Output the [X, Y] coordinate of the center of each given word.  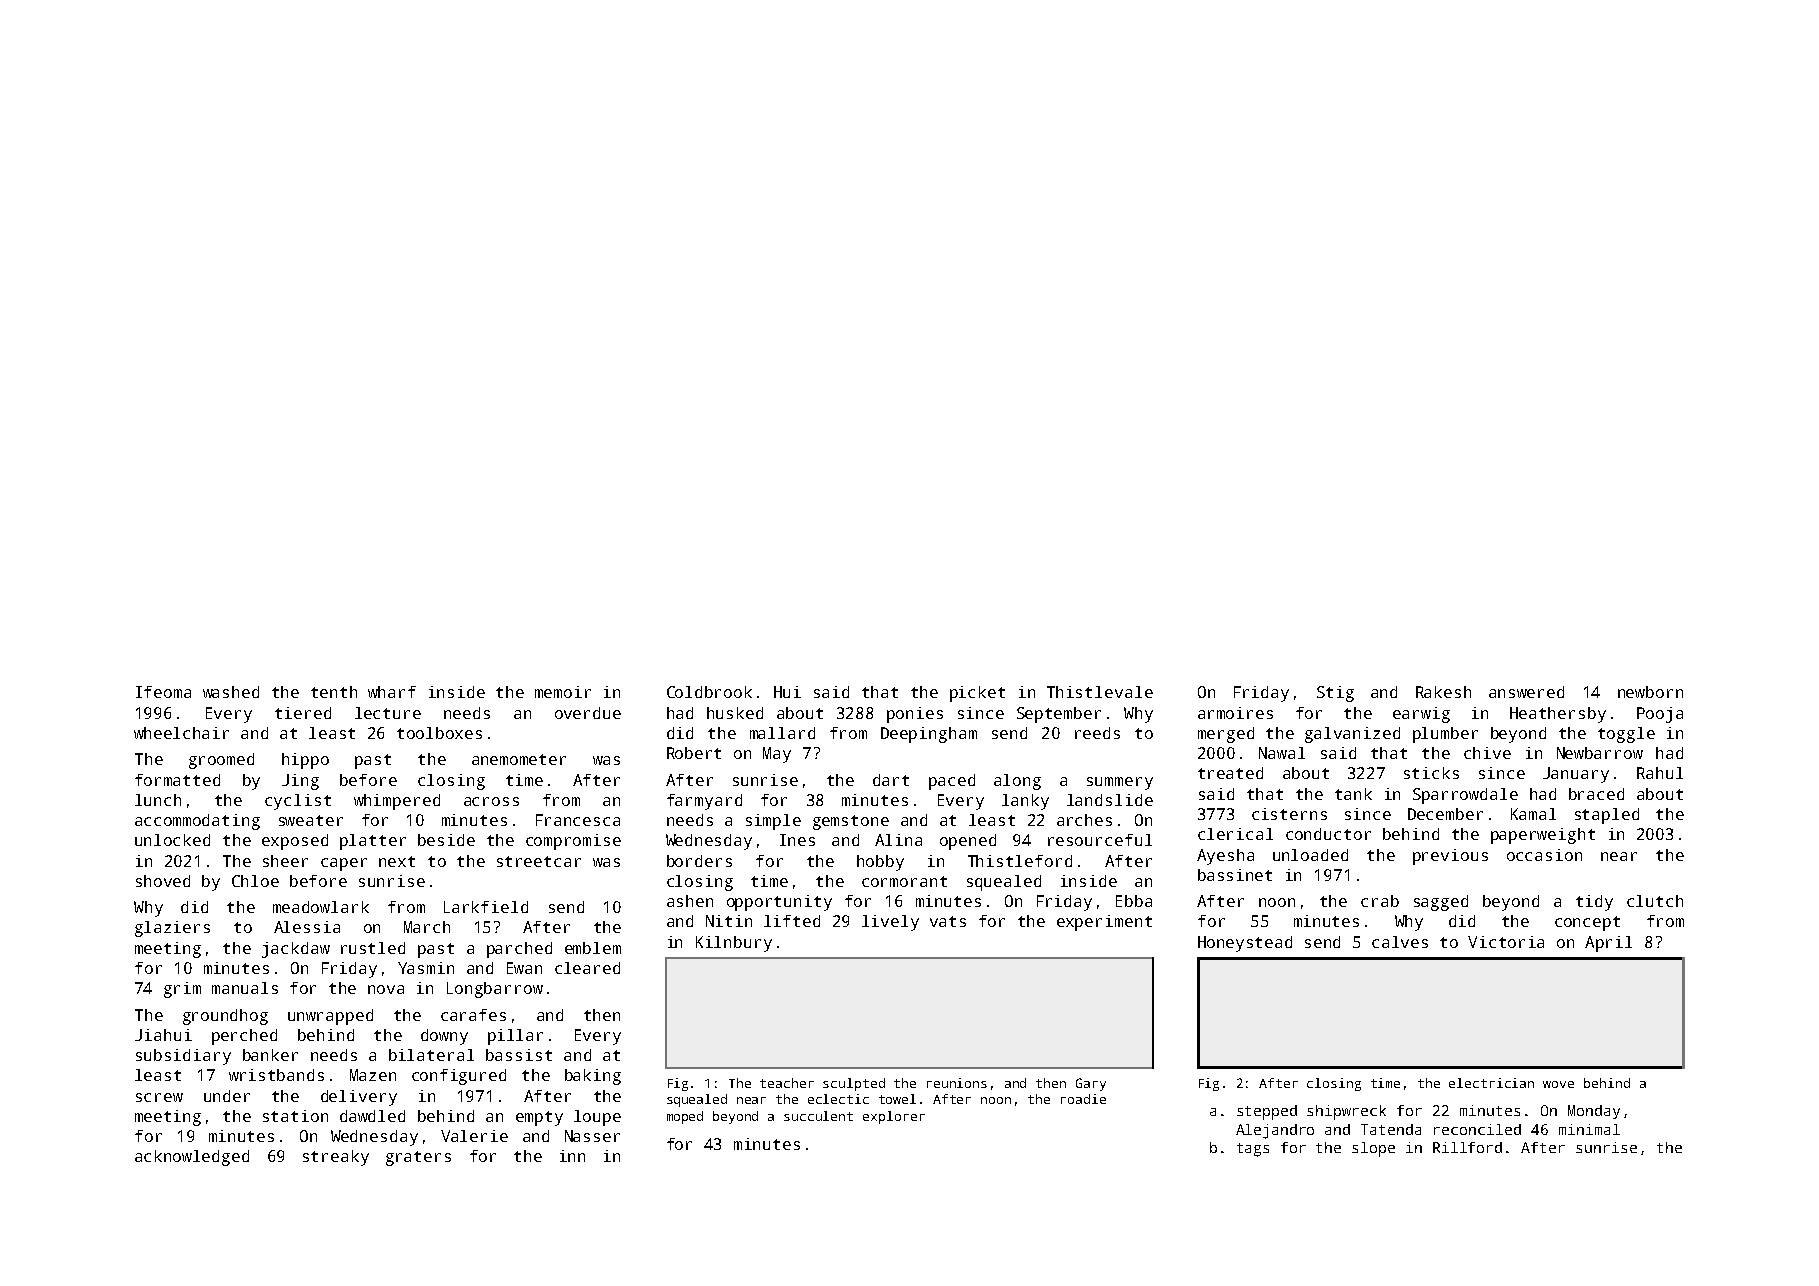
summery [1120, 783]
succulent [818, 1116]
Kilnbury [734, 944]
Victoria [1506, 942]
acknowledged [192, 1158]
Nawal [1282, 753]
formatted [177, 780]
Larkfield [486, 907]
